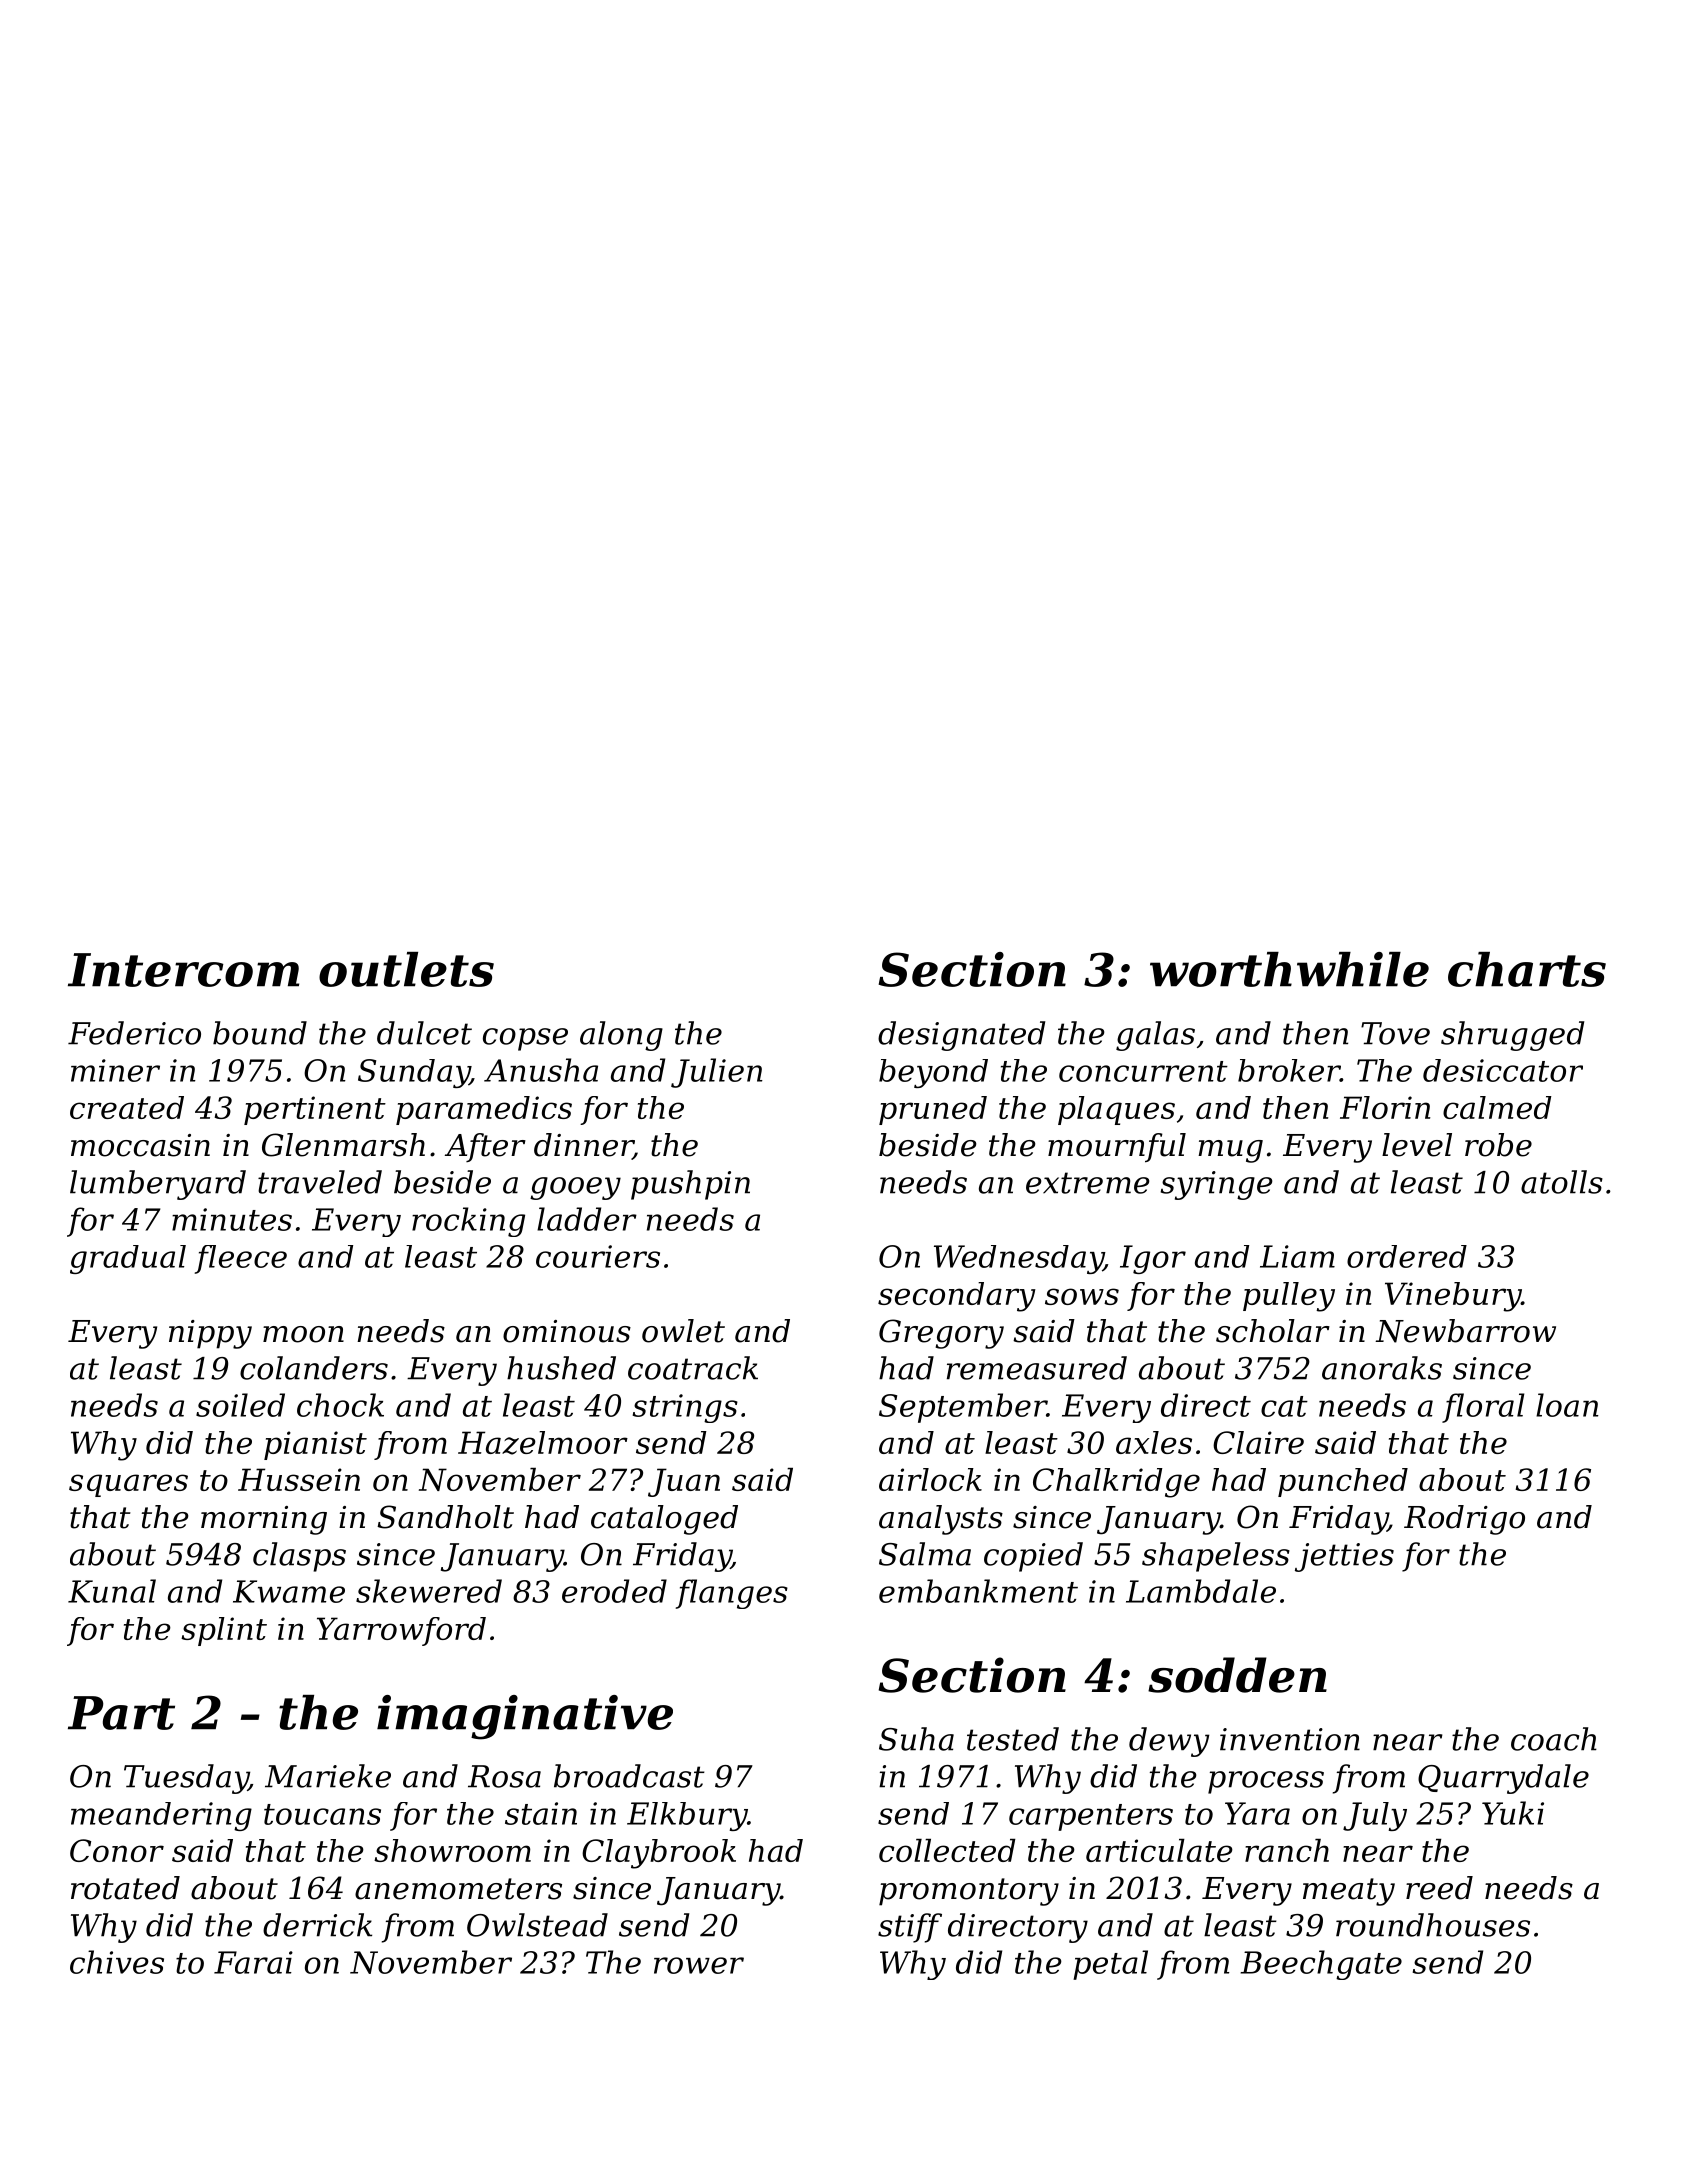 The image size is (1683, 2178). What do you see at coordinates (314, 1368) in the document?
I see `colanders` at bounding box center [314, 1368].
